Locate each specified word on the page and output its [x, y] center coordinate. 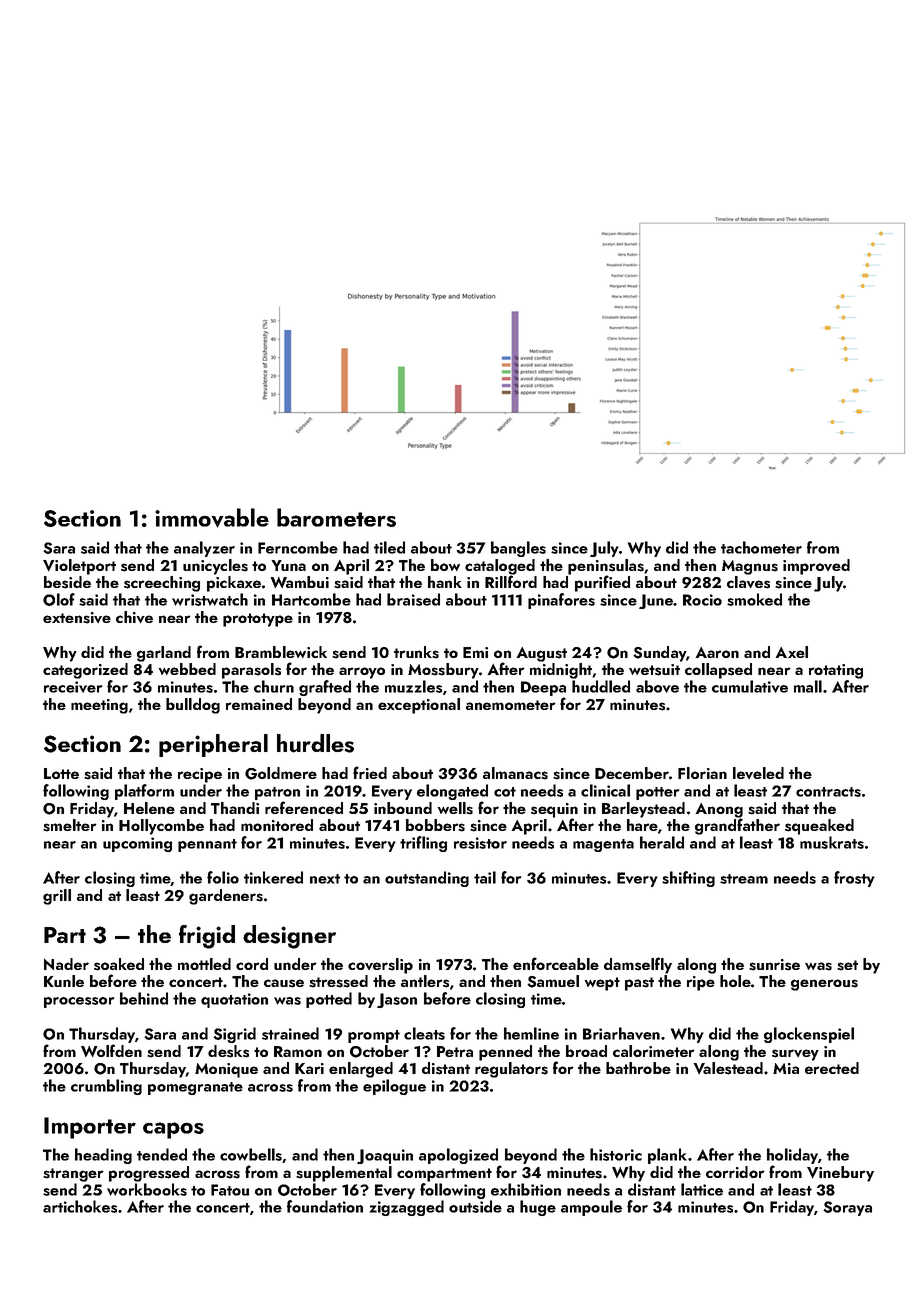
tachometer [761, 547]
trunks [416, 652]
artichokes [80, 1206]
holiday [792, 1156]
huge [538, 1208]
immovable [212, 518]
